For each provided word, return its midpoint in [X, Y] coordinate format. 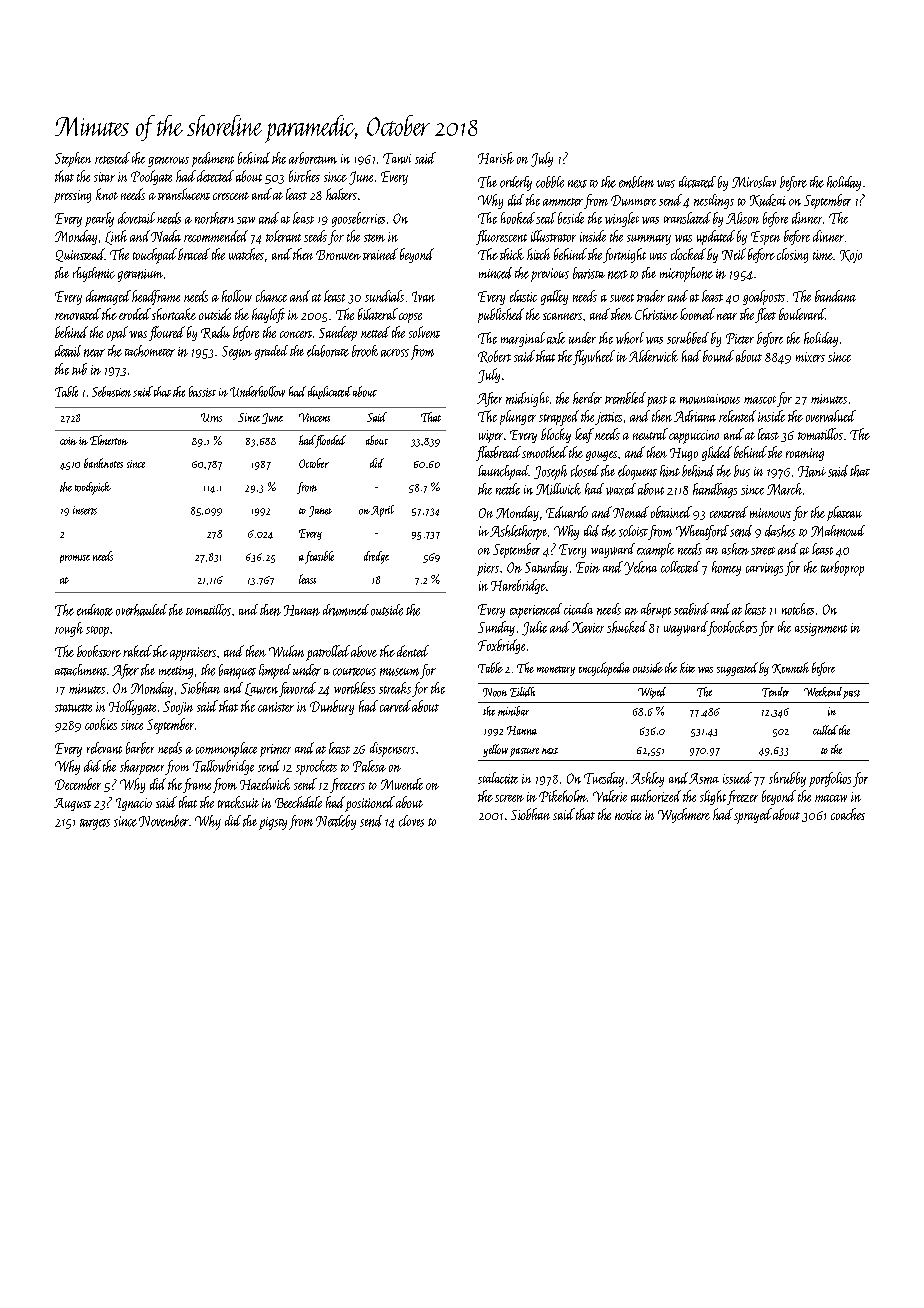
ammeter [563, 202]
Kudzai [768, 200]
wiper [491, 436]
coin [68, 441]
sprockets [316, 767]
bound [718, 356]
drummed [346, 610]
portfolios [830, 779]
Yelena [640, 568]
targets [95, 824]
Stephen [73, 159]
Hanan [302, 610]
